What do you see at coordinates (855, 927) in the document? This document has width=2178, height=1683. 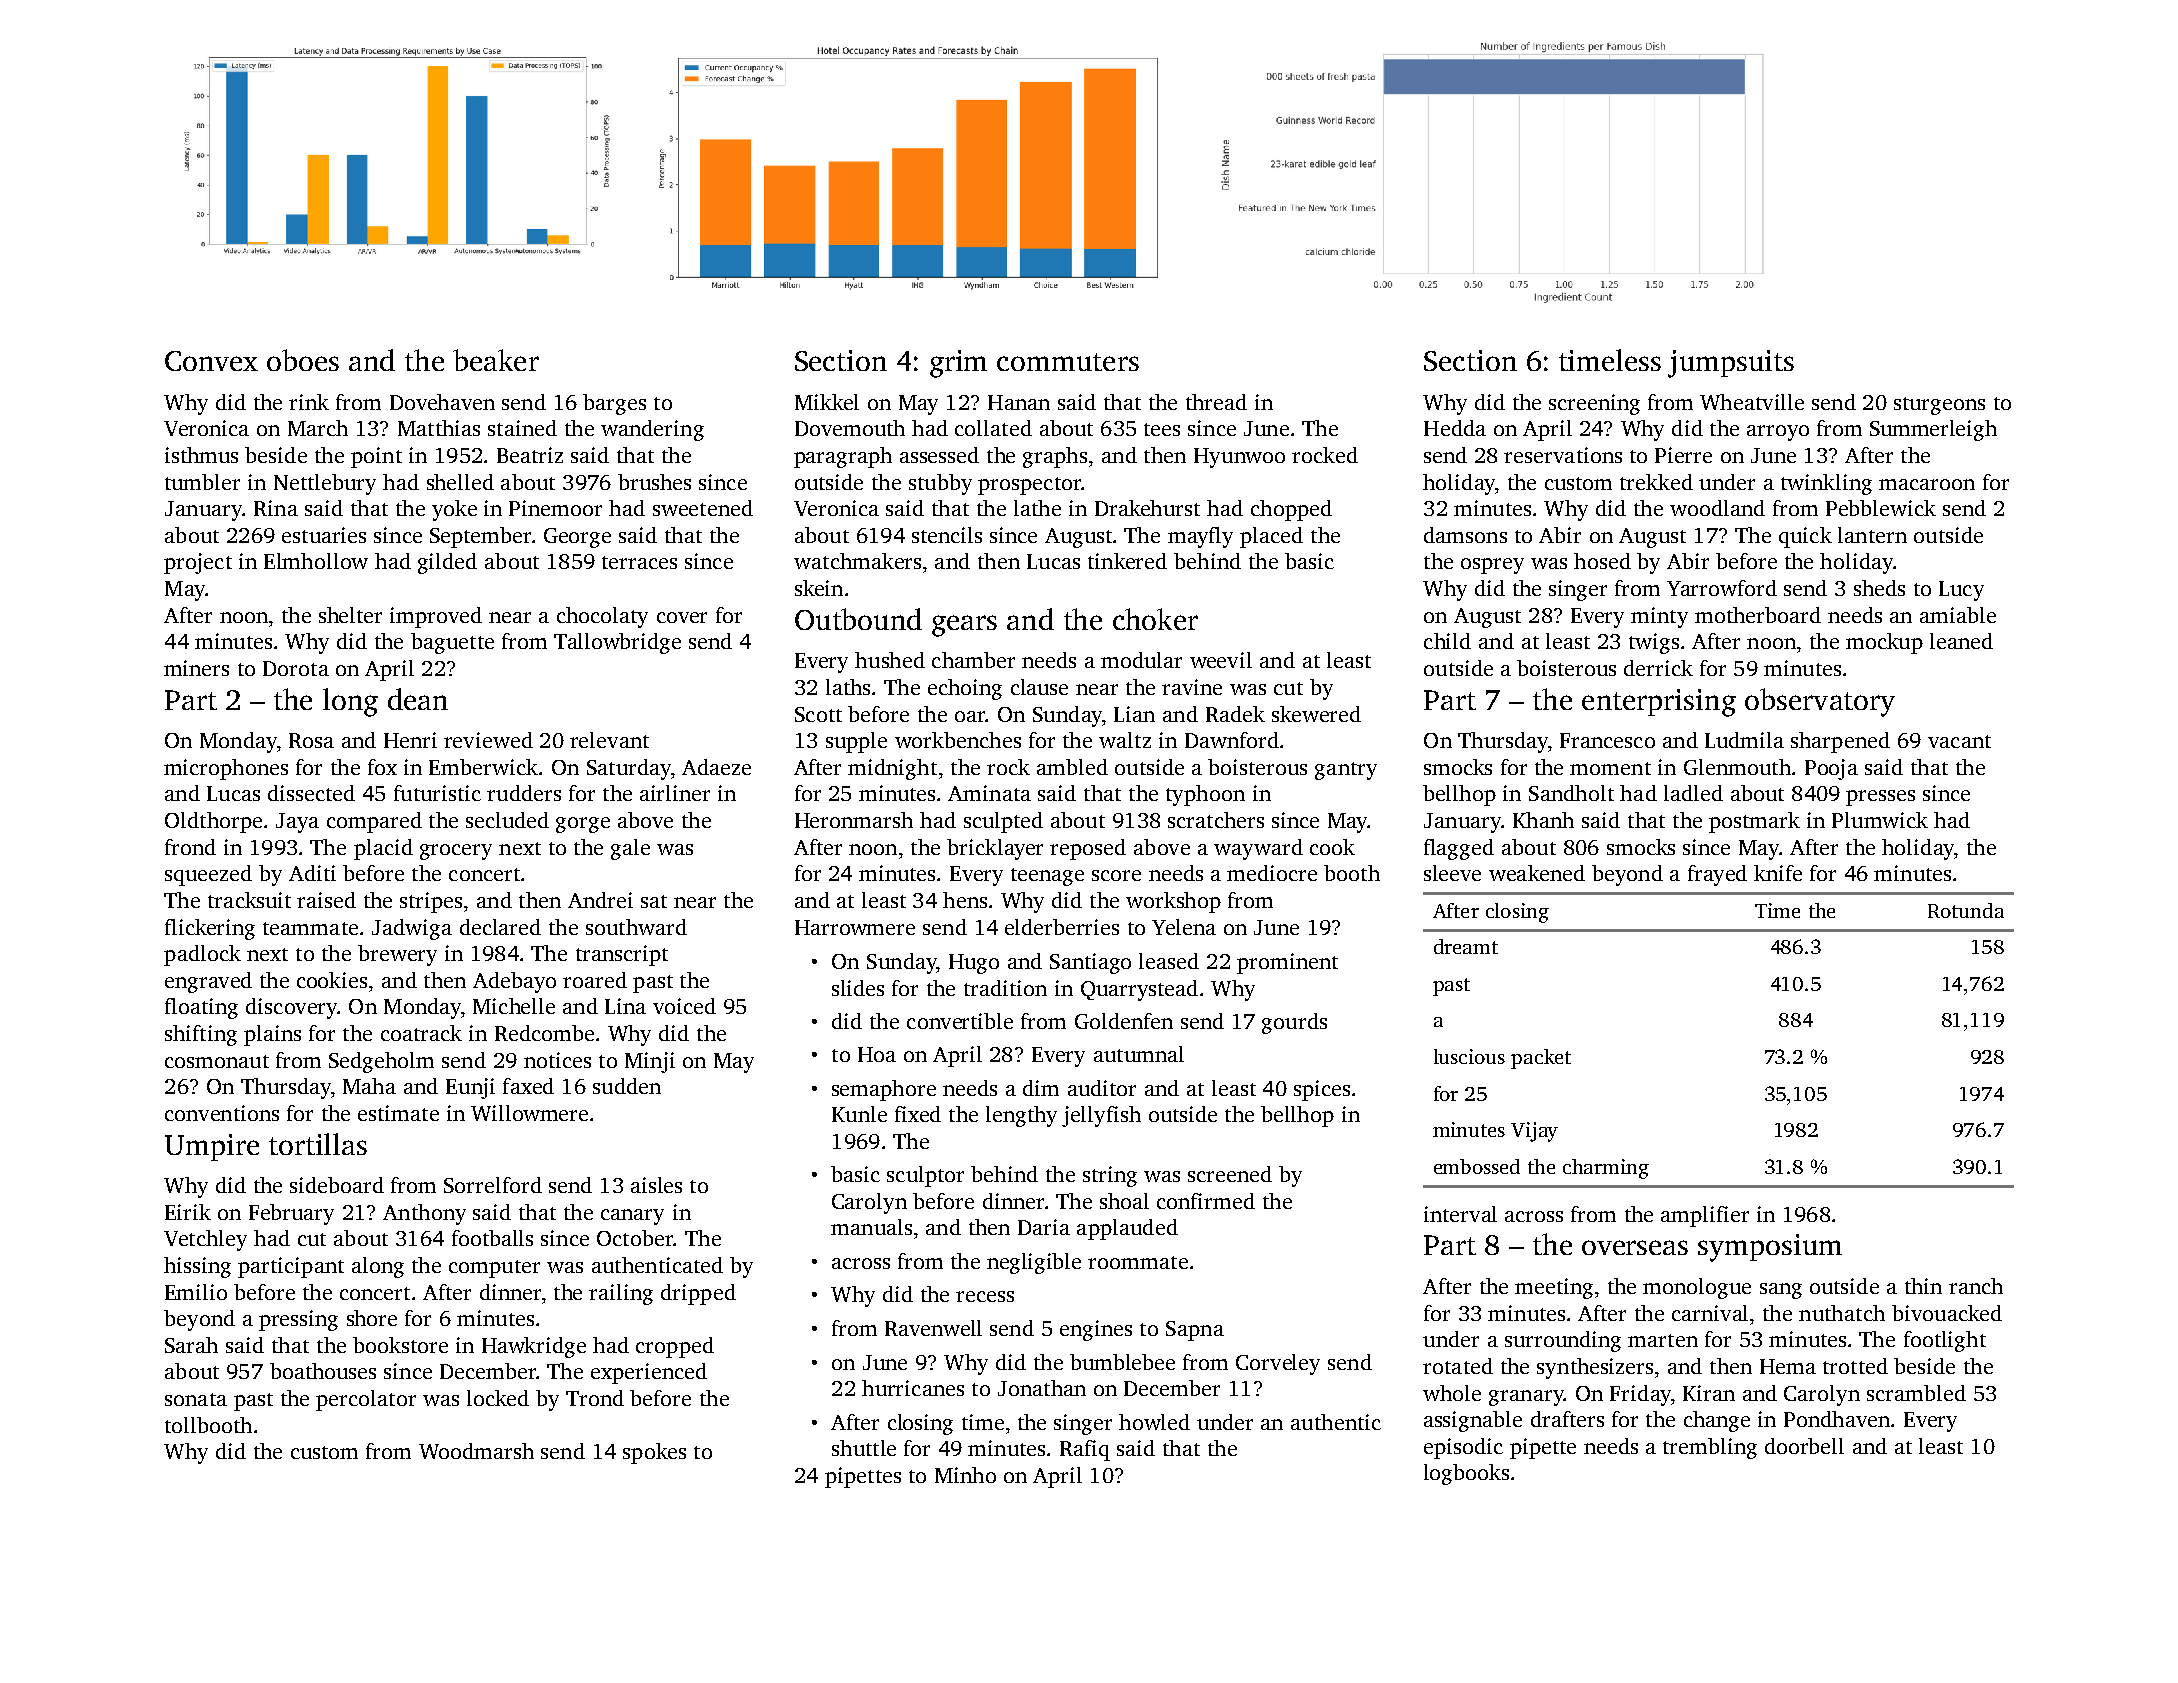 I see `Harrowmere` at bounding box center [855, 927].
